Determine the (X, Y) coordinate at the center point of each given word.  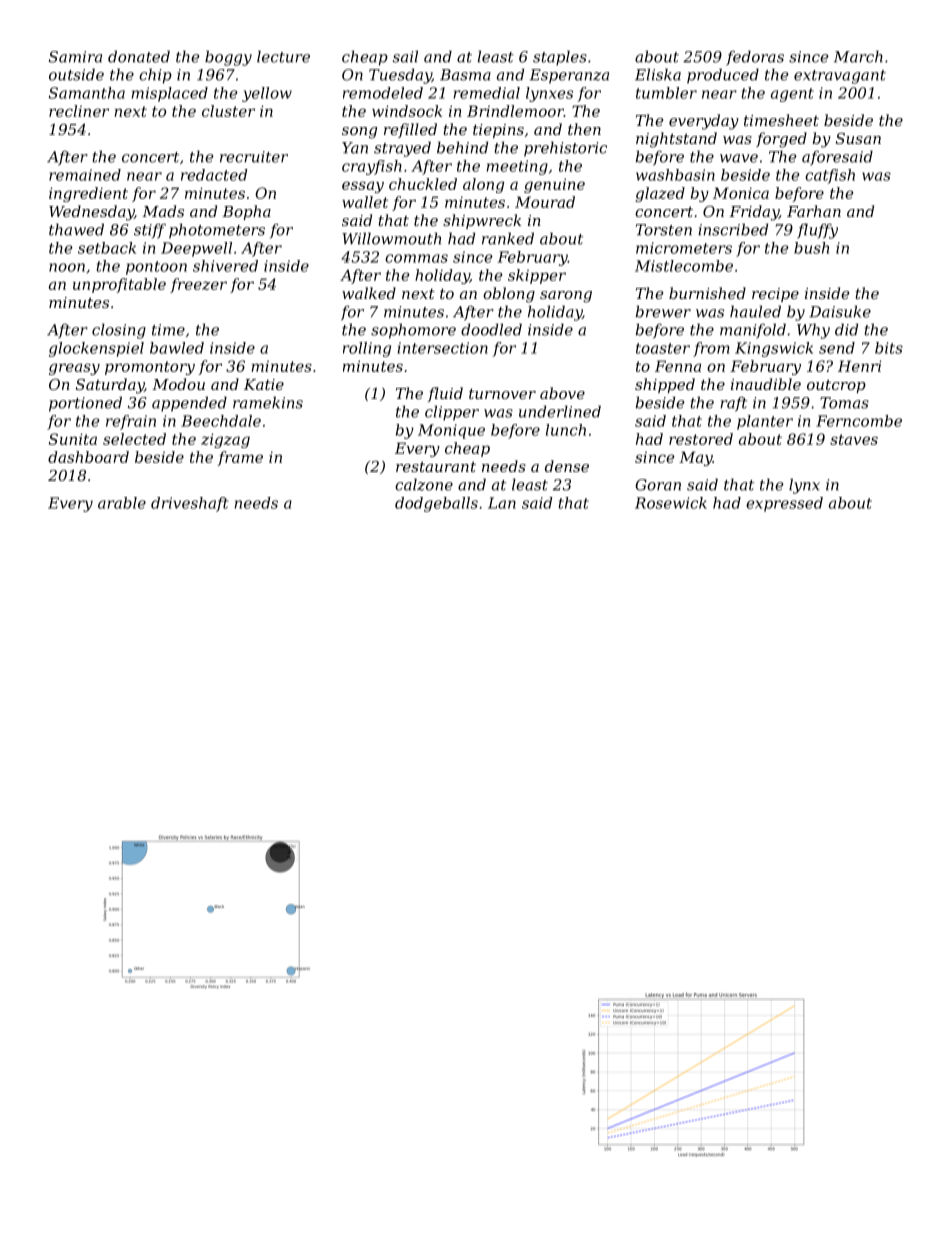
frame (240, 458)
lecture (283, 56)
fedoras (755, 58)
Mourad (545, 202)
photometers (217, 231)
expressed (784, 504)
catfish (830, 176)
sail (405, 56)
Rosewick (671, 503)
